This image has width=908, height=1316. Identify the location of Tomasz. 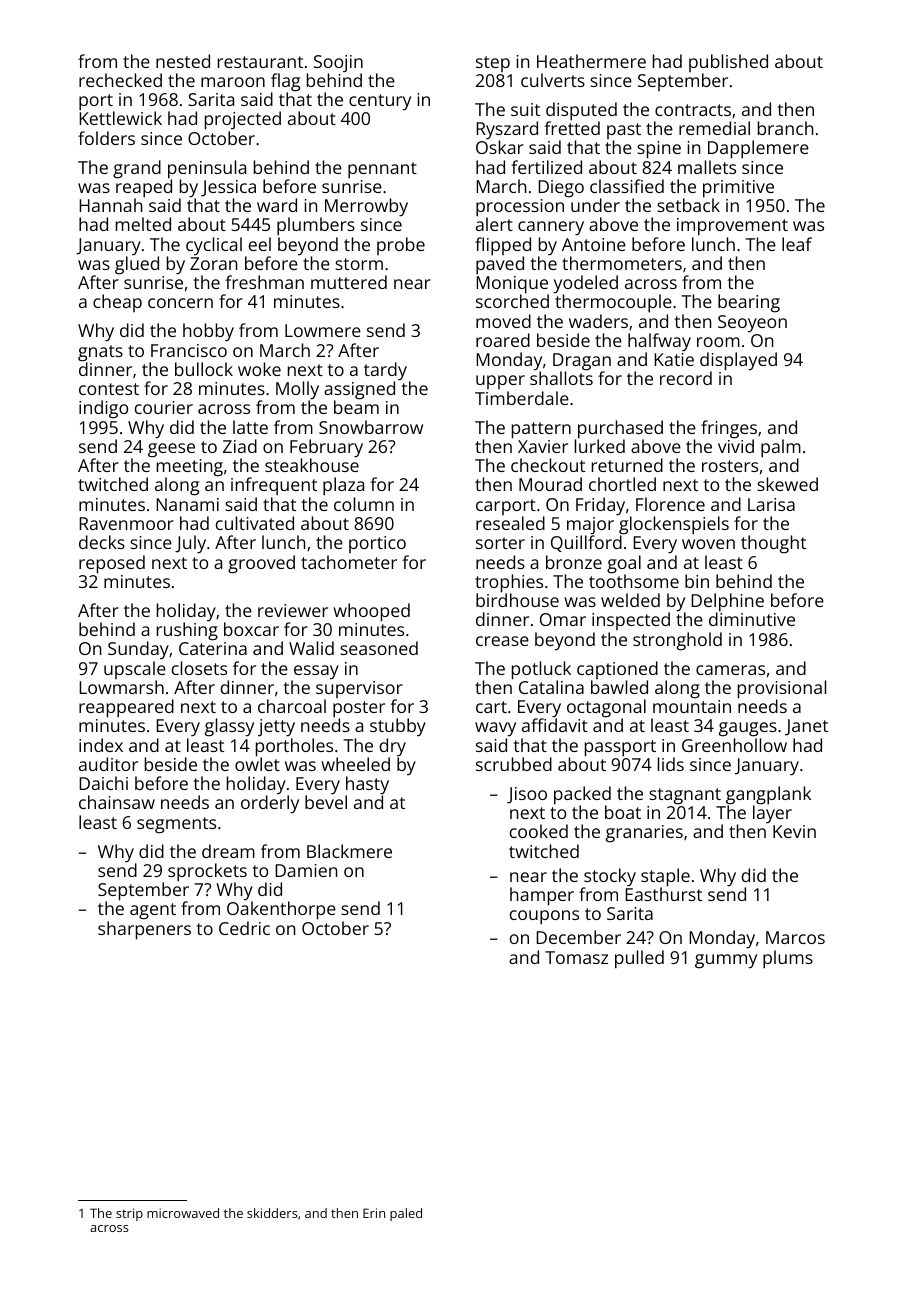
(576, 957).
